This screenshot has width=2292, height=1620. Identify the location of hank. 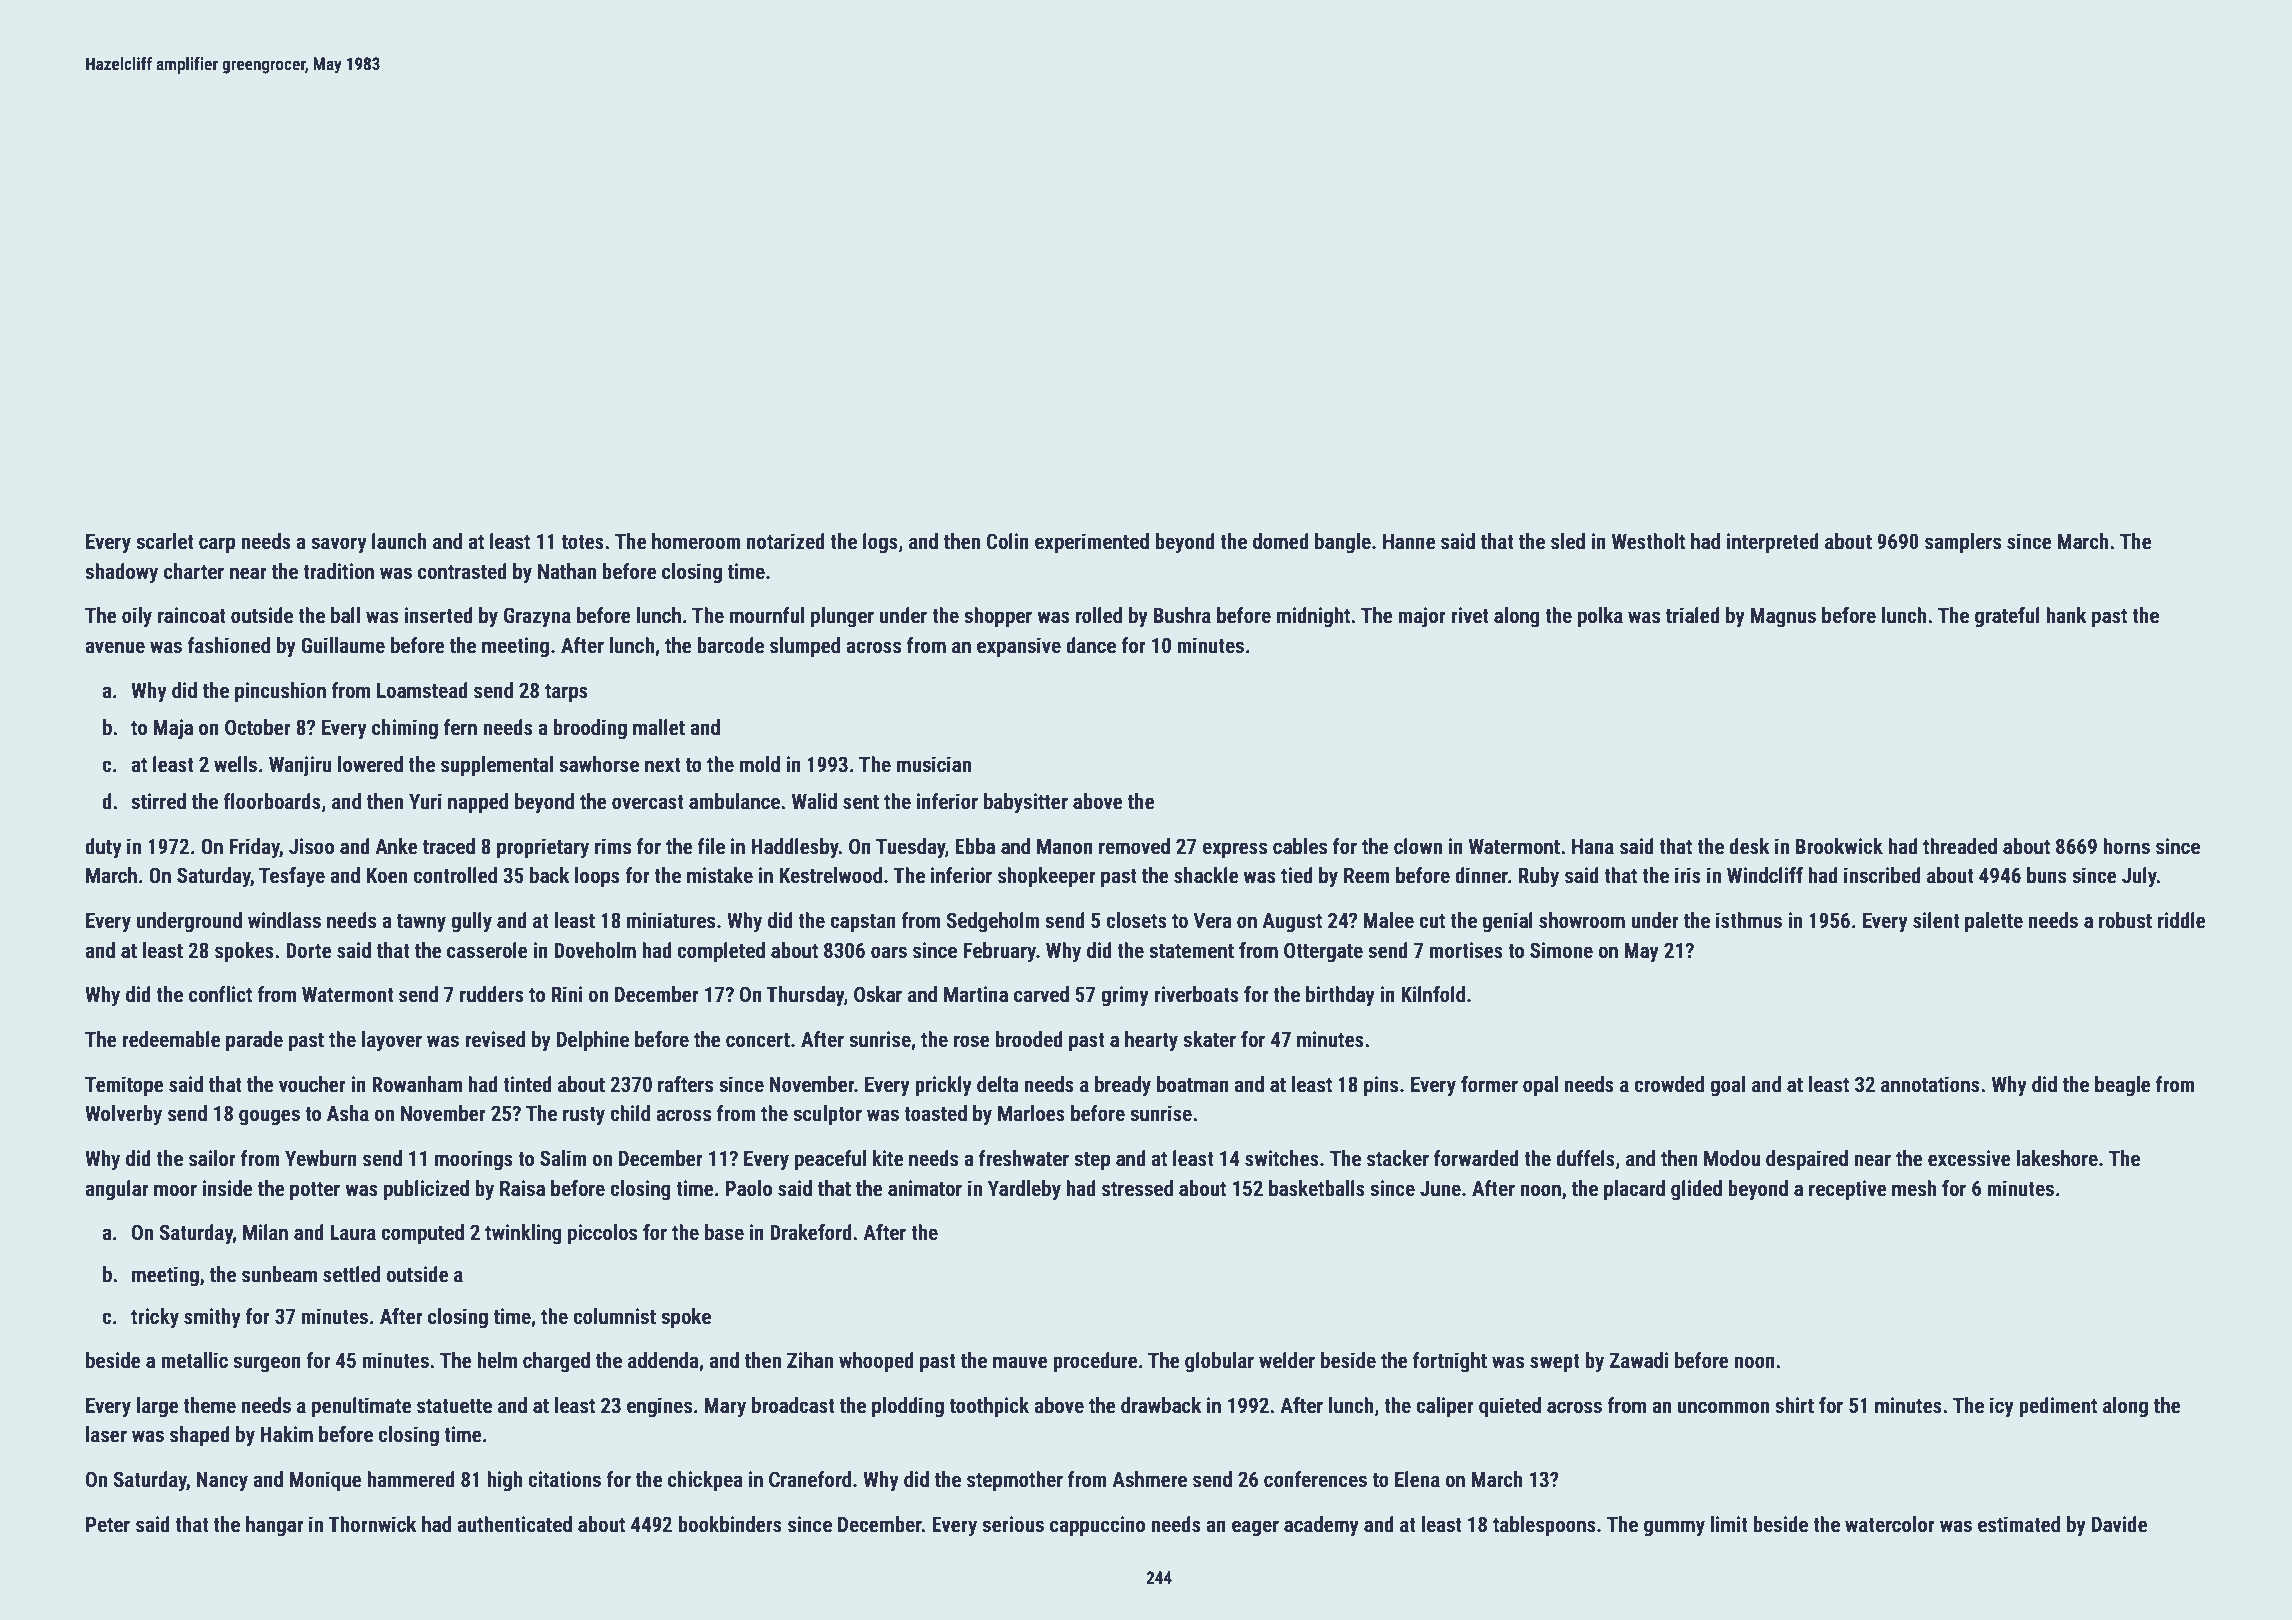
(2066, 615).
